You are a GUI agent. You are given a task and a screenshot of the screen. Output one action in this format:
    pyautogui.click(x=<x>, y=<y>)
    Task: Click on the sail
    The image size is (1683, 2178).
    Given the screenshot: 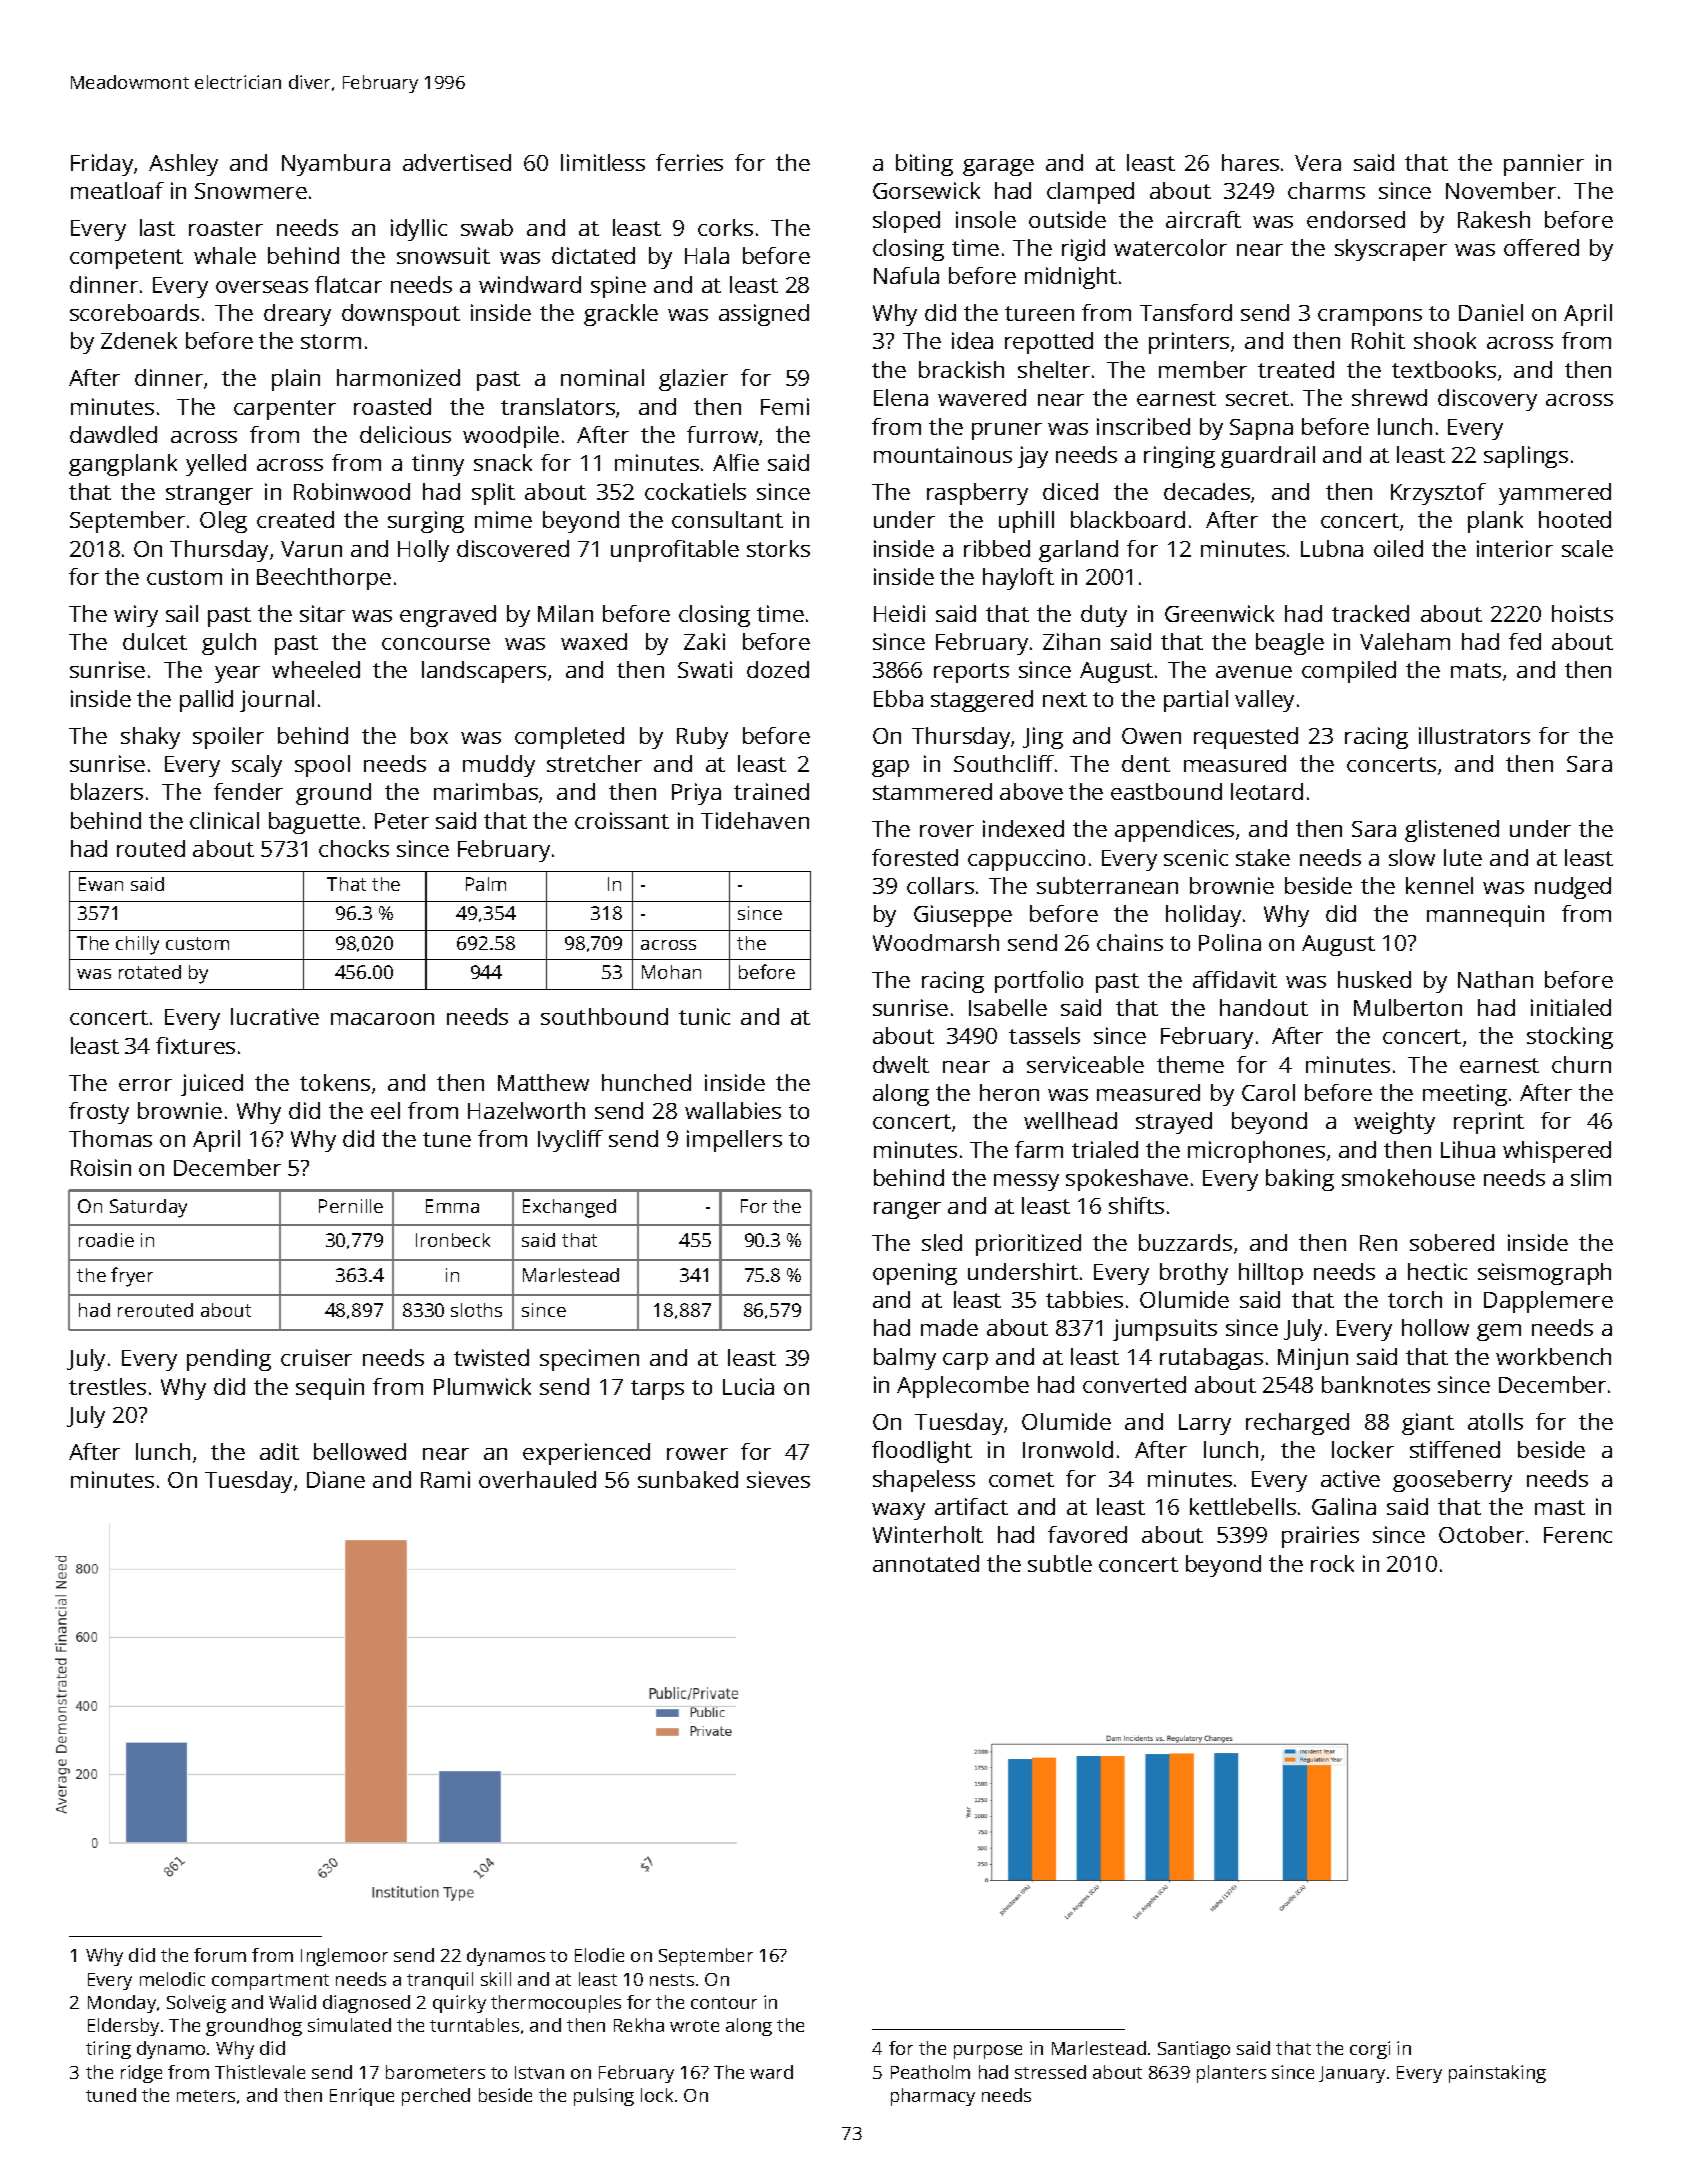 What is the action you would take?
    pyautogui.click(x=182, y=613)
